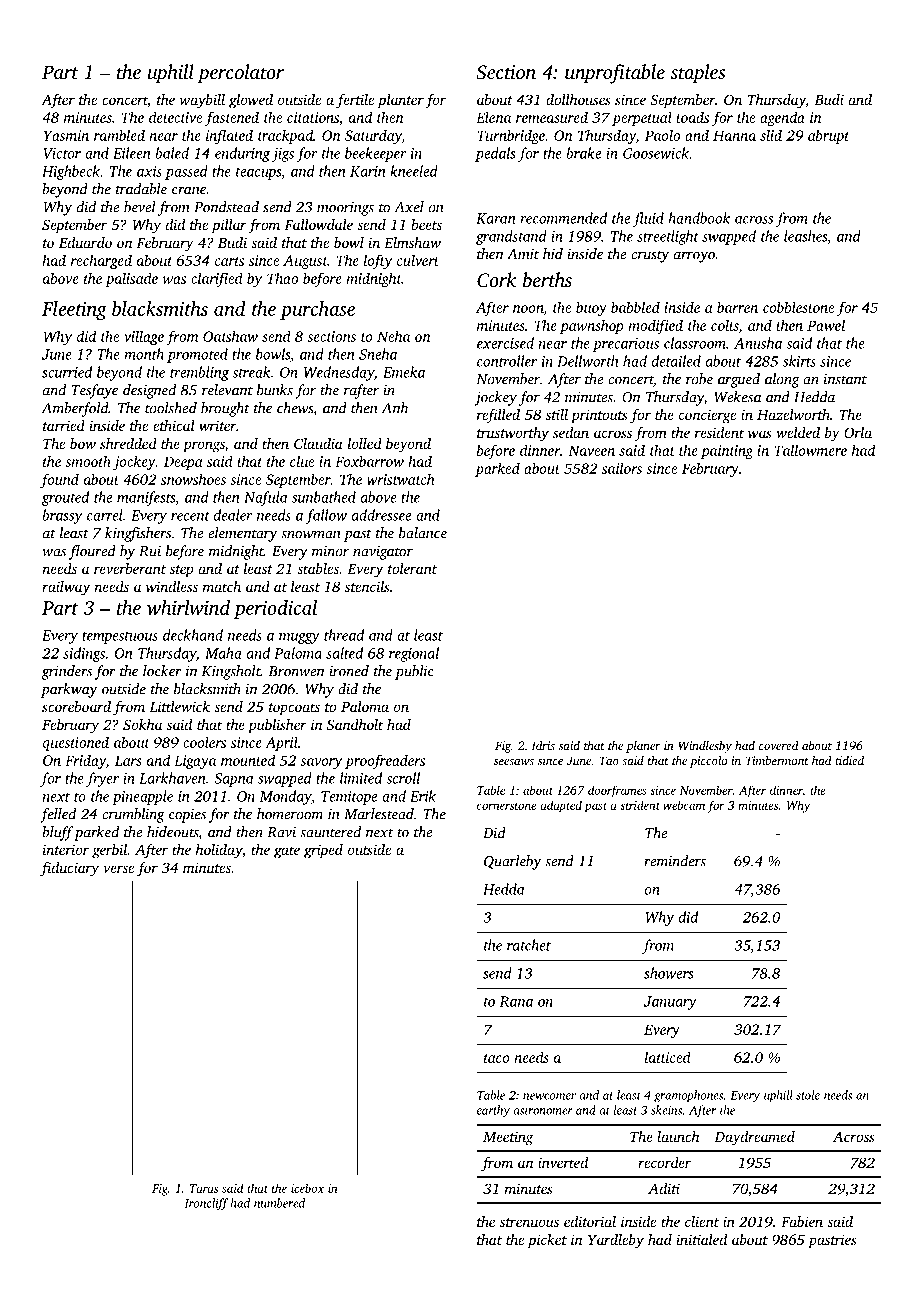 The height and width of the screenshot is (1308, 924). I want to click on brake, so click(583, 153).
